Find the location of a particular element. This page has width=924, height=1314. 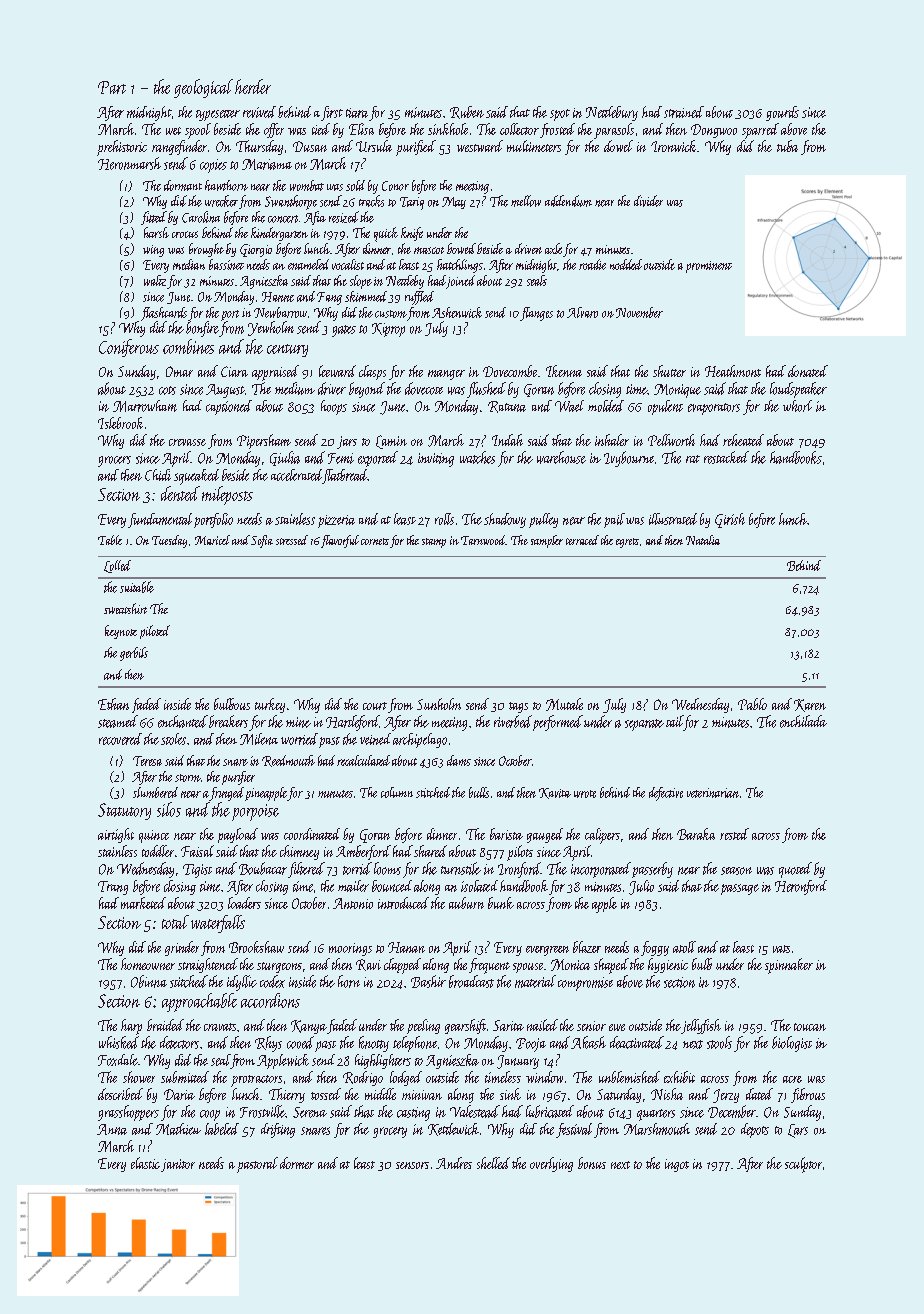

Pooja is located at coordinates (531, 1045).
